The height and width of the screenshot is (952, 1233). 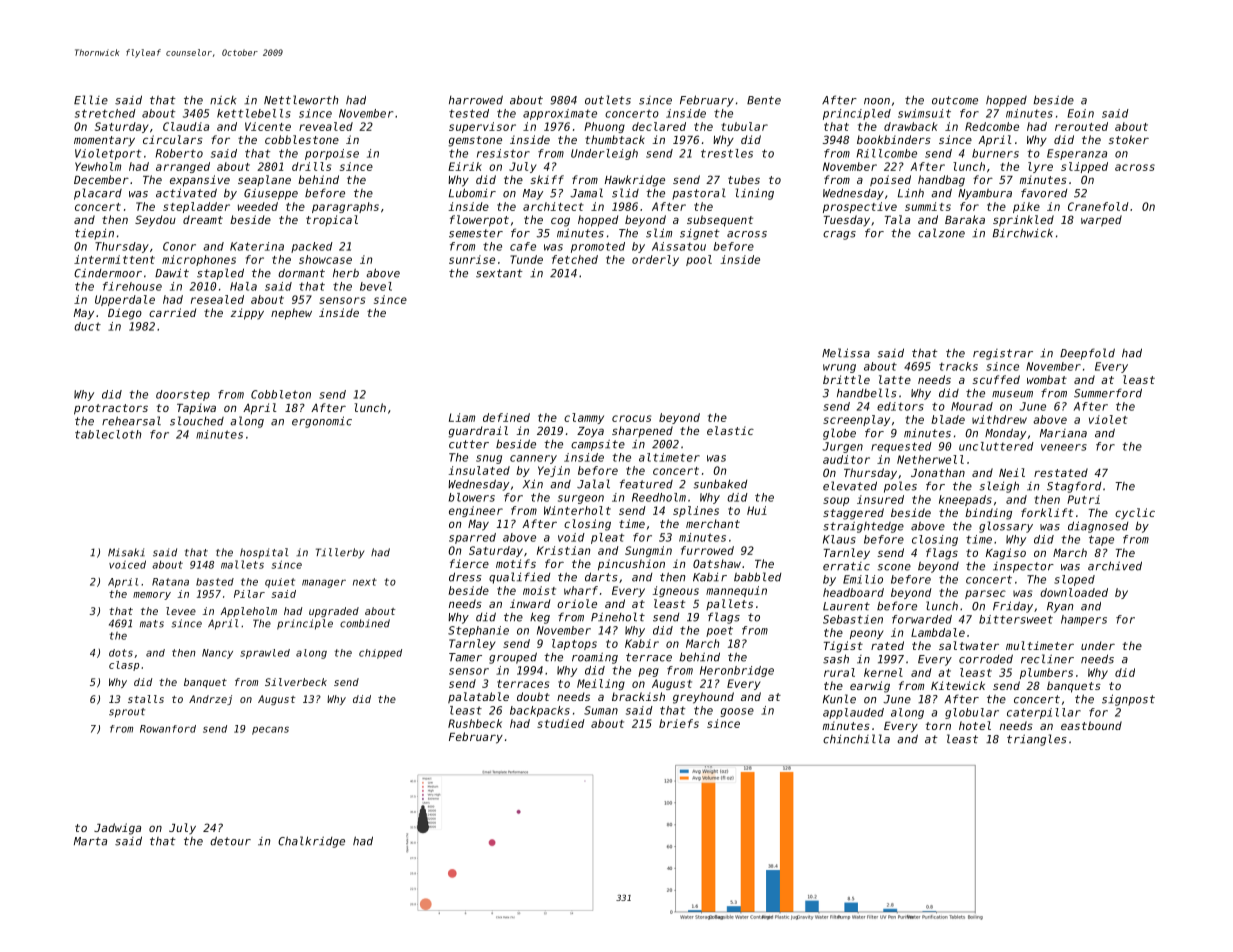 I want to click on cobblestone, so click(x=302, y=139).
